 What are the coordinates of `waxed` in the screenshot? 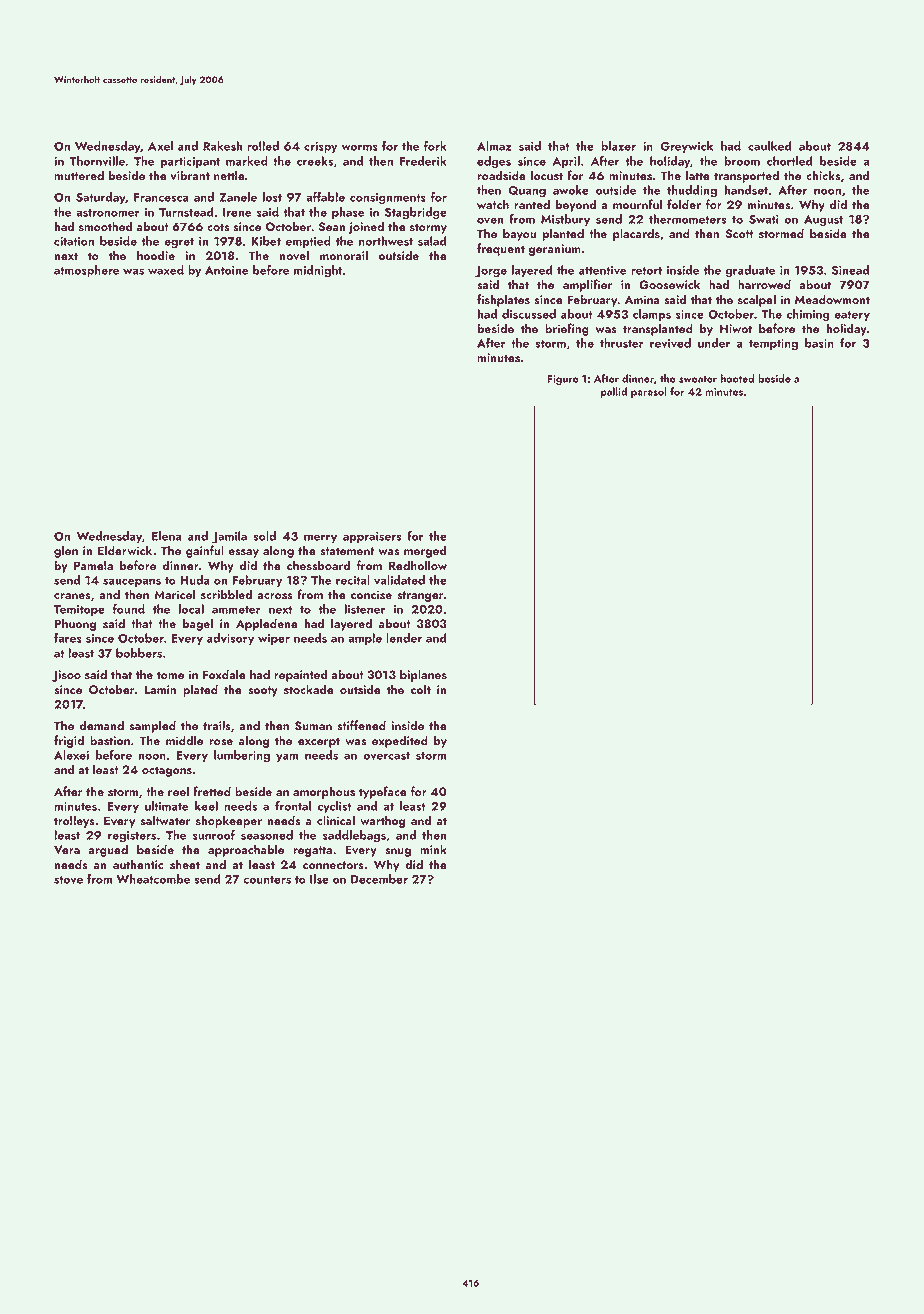 It's located at (166, 270).
